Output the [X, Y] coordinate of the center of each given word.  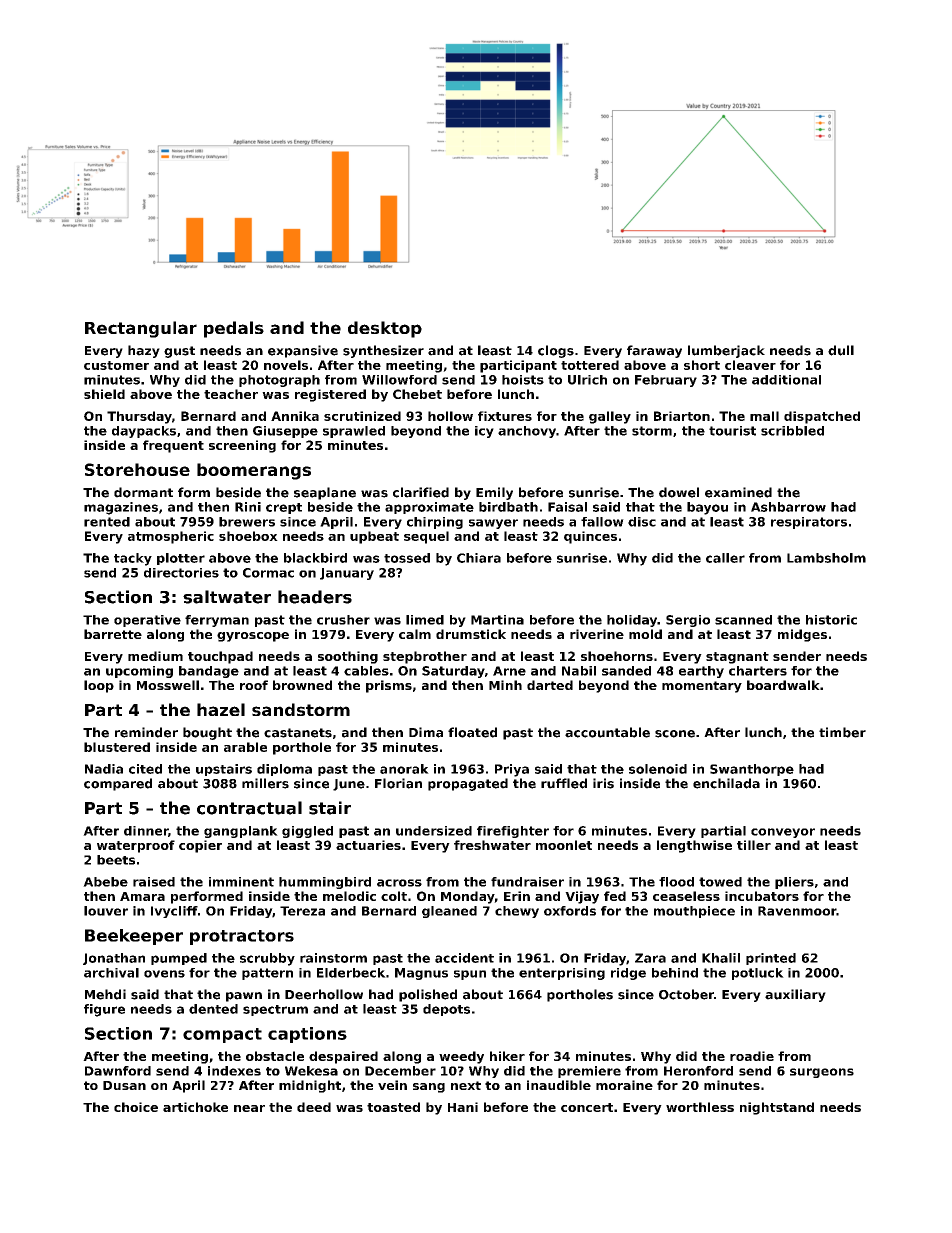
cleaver [750, 365]
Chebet [417, 394]
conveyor [783, 833]
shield [104, 394]
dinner [146, 831]
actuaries [368, 845]
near [249, 1108]
